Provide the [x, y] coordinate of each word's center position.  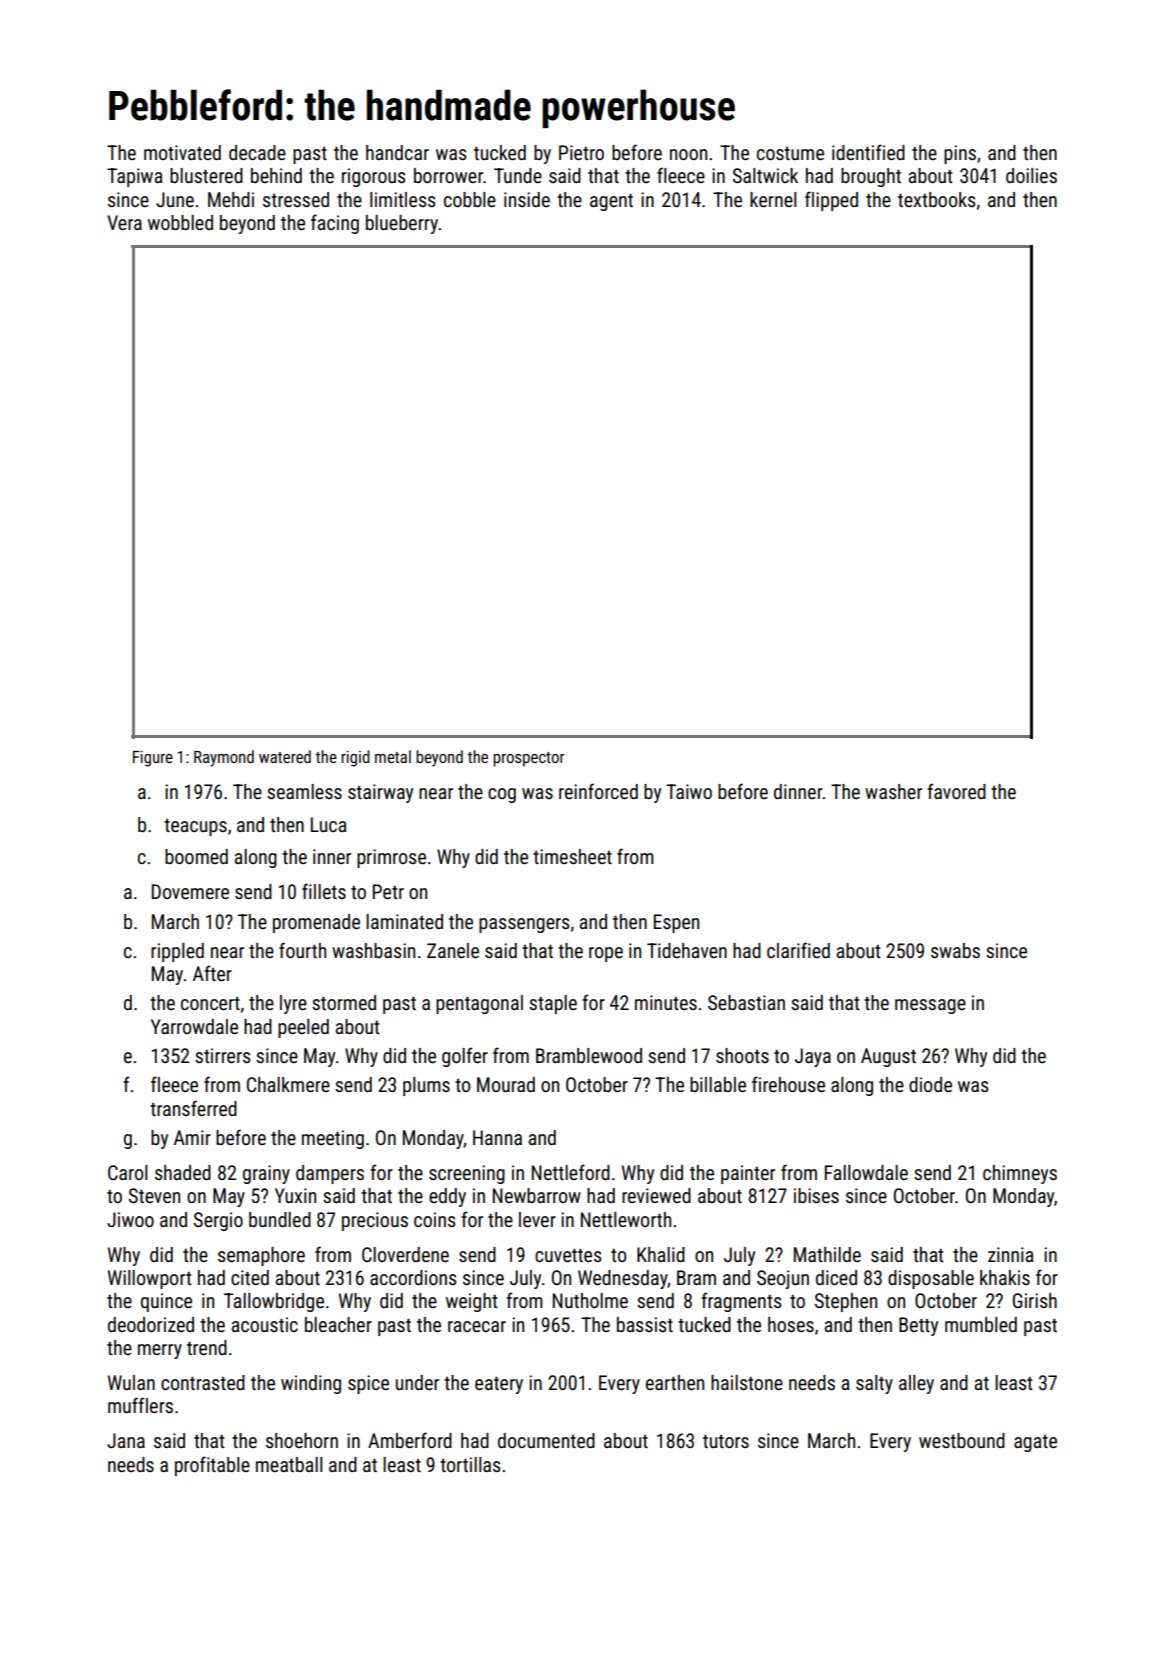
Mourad [506, 1084]
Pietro [581, 152]
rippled [177, 952]
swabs [955, 950]
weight [472, 1302]
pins [960, 154]
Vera [124, 222]
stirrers [223, 1055]
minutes [666, 1002]
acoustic [264, 1324]
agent [611, 202]
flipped [831, 201]
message [930, 1006]
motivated [182, 152]
